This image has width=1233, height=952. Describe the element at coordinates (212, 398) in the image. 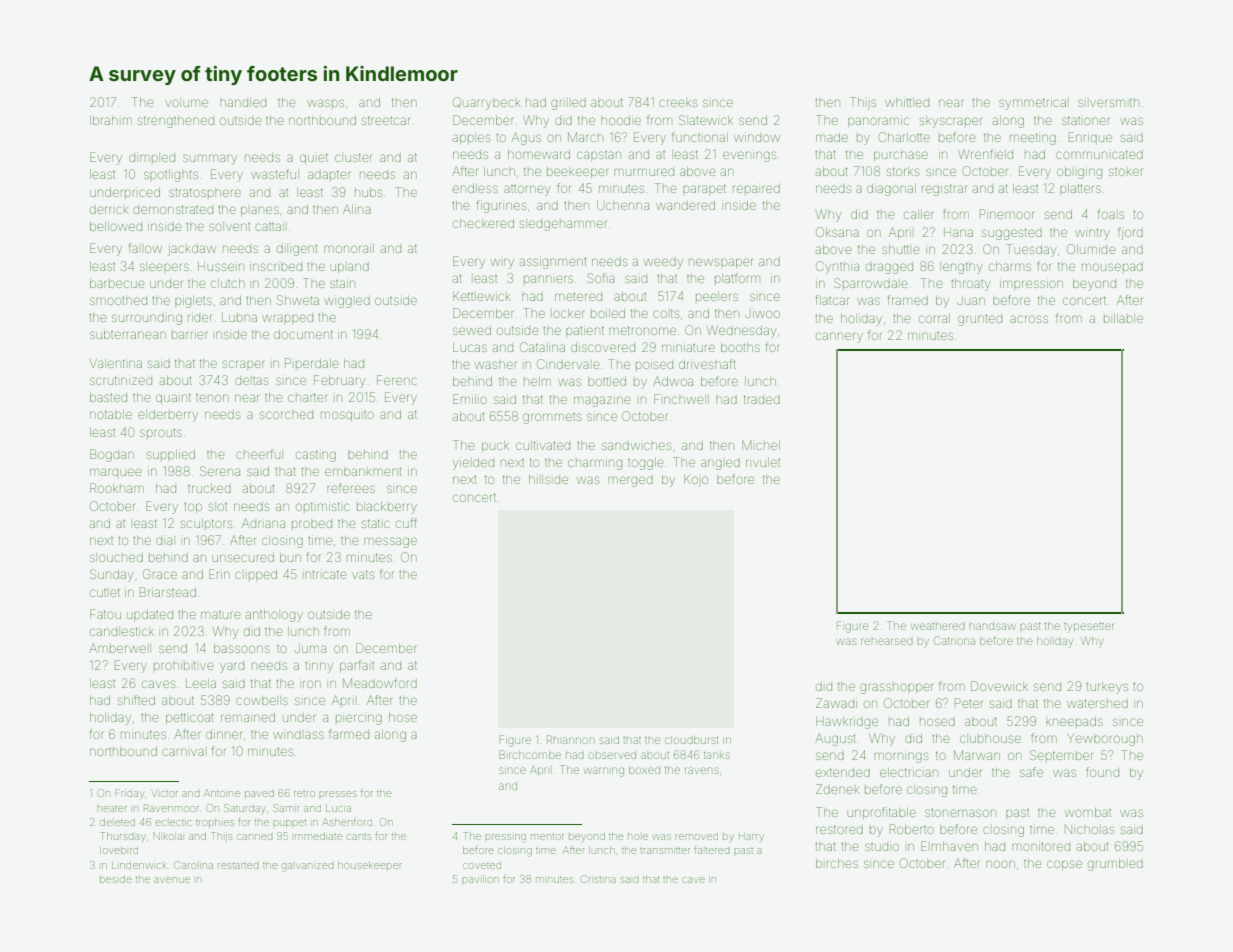

I see `tenon` at that location.
